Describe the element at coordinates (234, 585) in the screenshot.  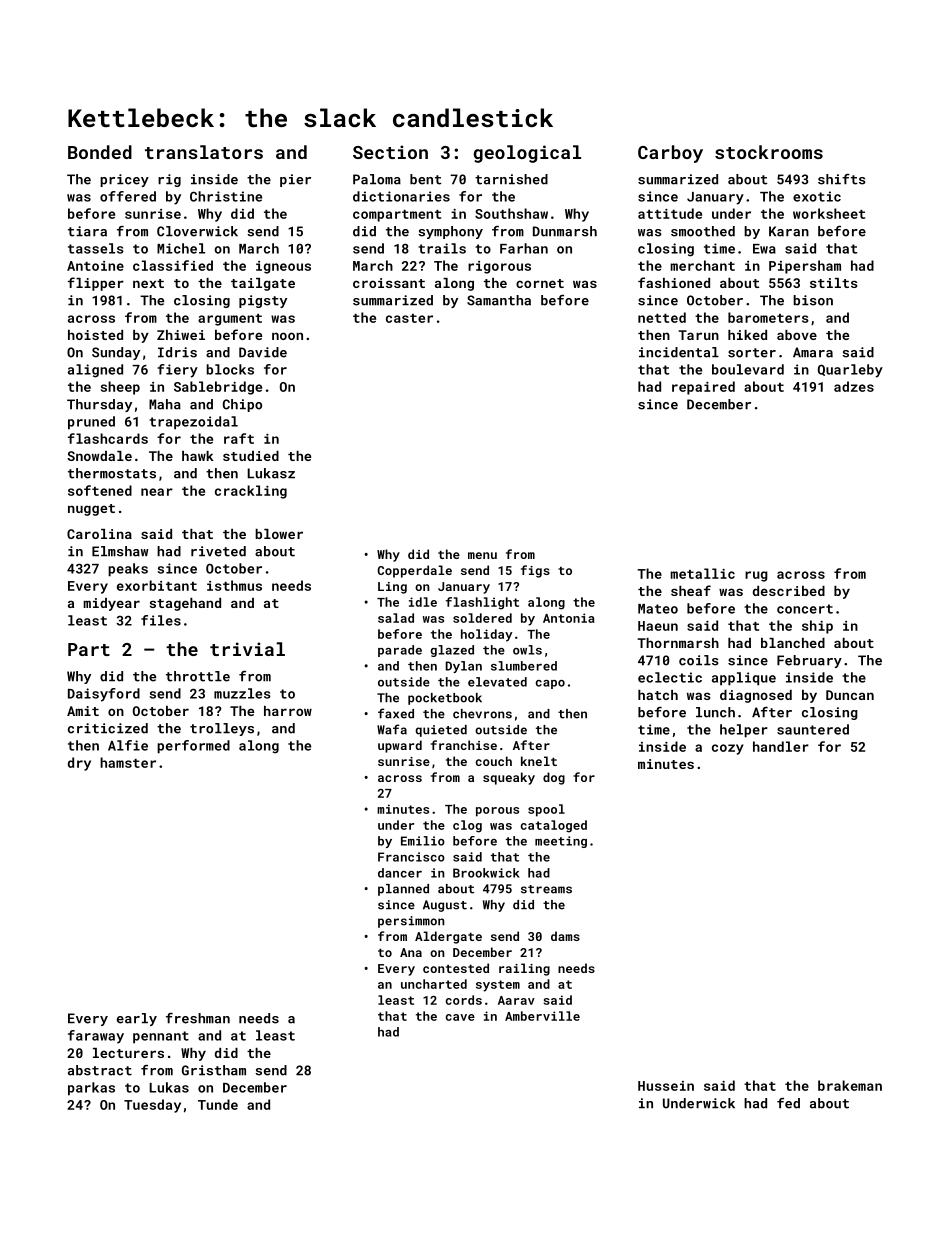
I see `isthmus` at that location.
